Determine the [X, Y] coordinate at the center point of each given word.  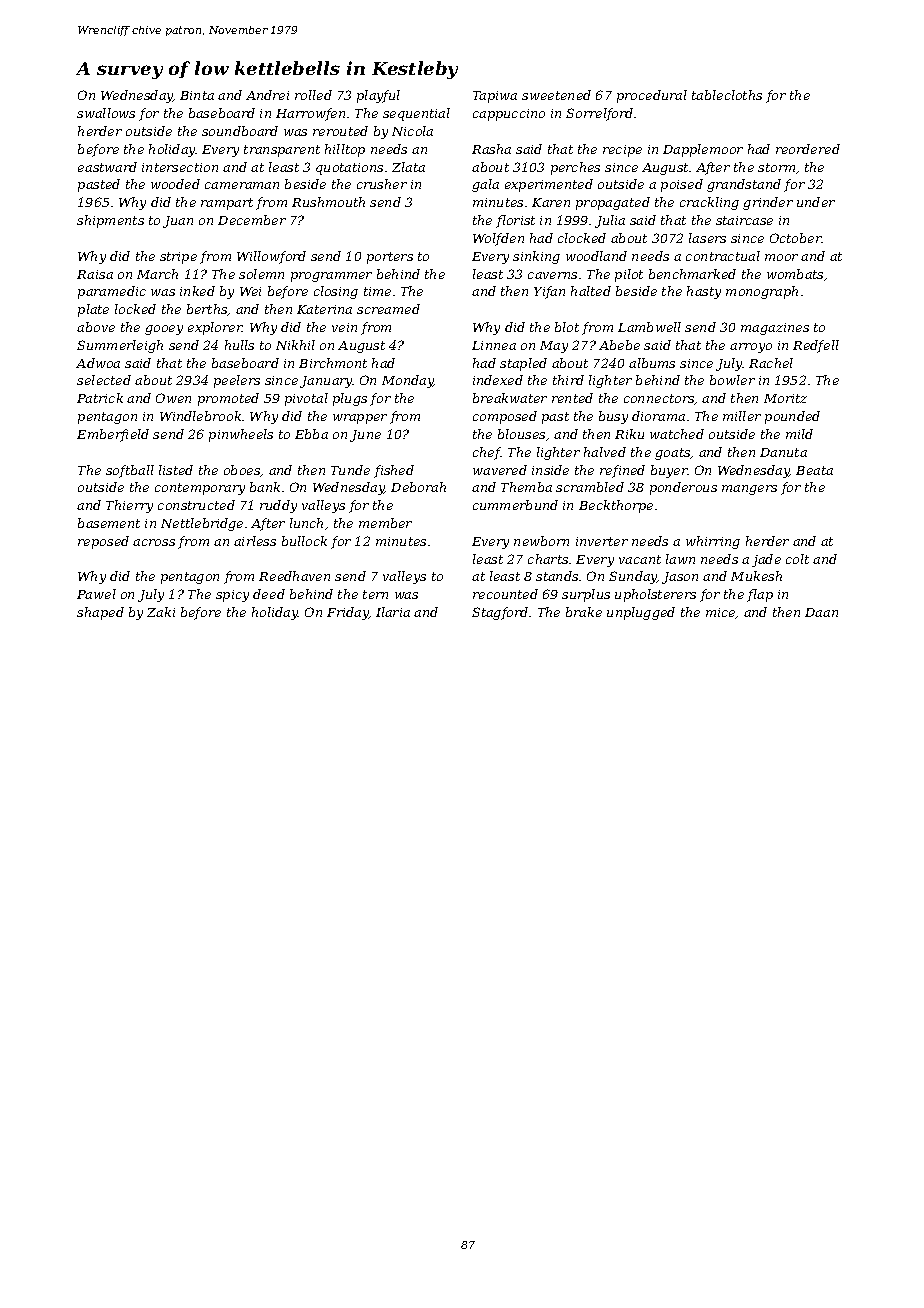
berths [207, 310]
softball [130, 471]
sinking [536, 257]
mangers [749, 490]
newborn [541, 541]
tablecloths [727, 95]
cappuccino [509, 115]
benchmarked [692, 274]
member [385, 523]
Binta [197, 95]
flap [760, 595]
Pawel [96, 594]
